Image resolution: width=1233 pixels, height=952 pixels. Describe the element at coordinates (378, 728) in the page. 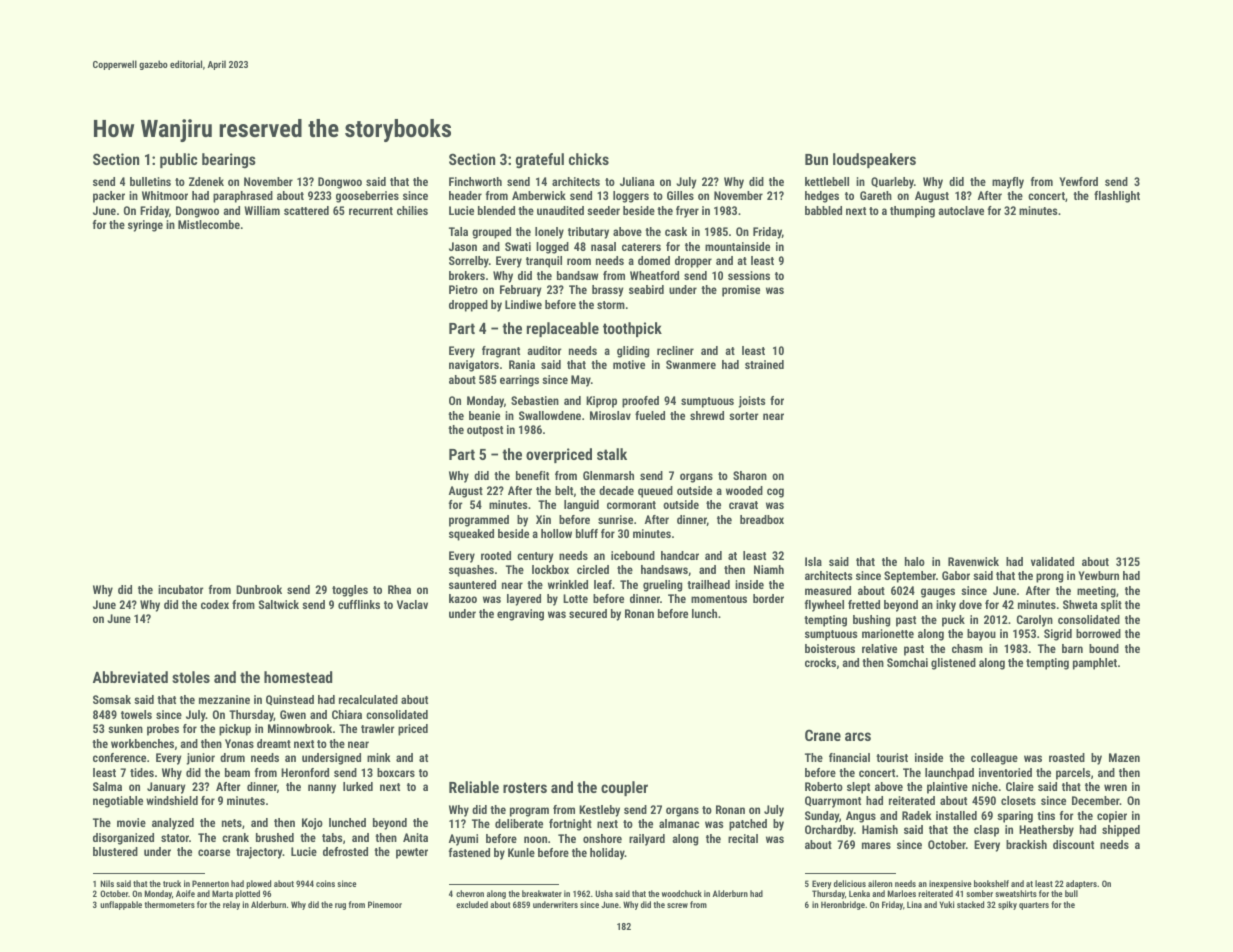

I see `trawler` at that location.
